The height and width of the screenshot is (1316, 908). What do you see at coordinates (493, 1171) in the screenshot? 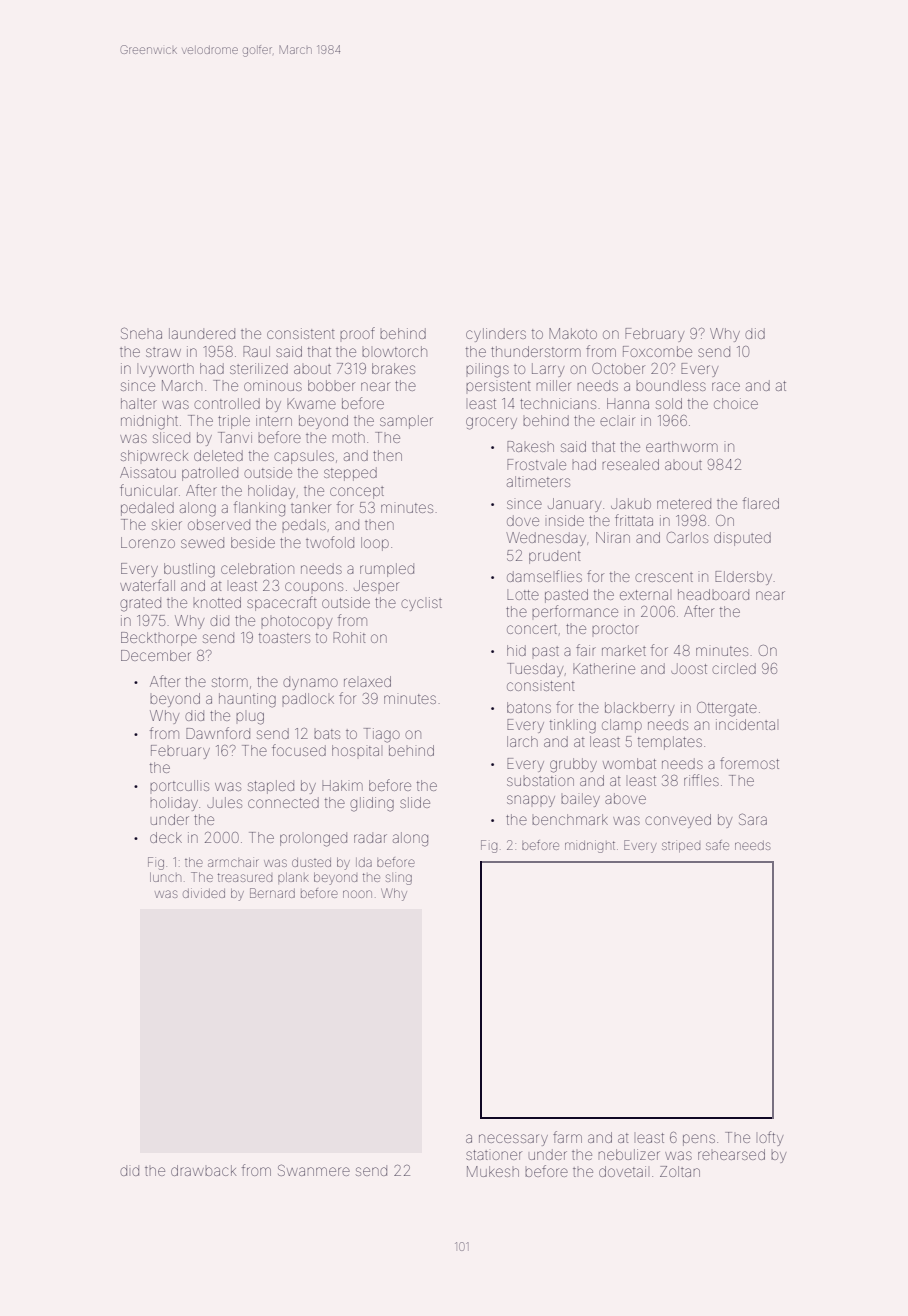
I see `Mukesh` at bounding box center [493, 1171].
